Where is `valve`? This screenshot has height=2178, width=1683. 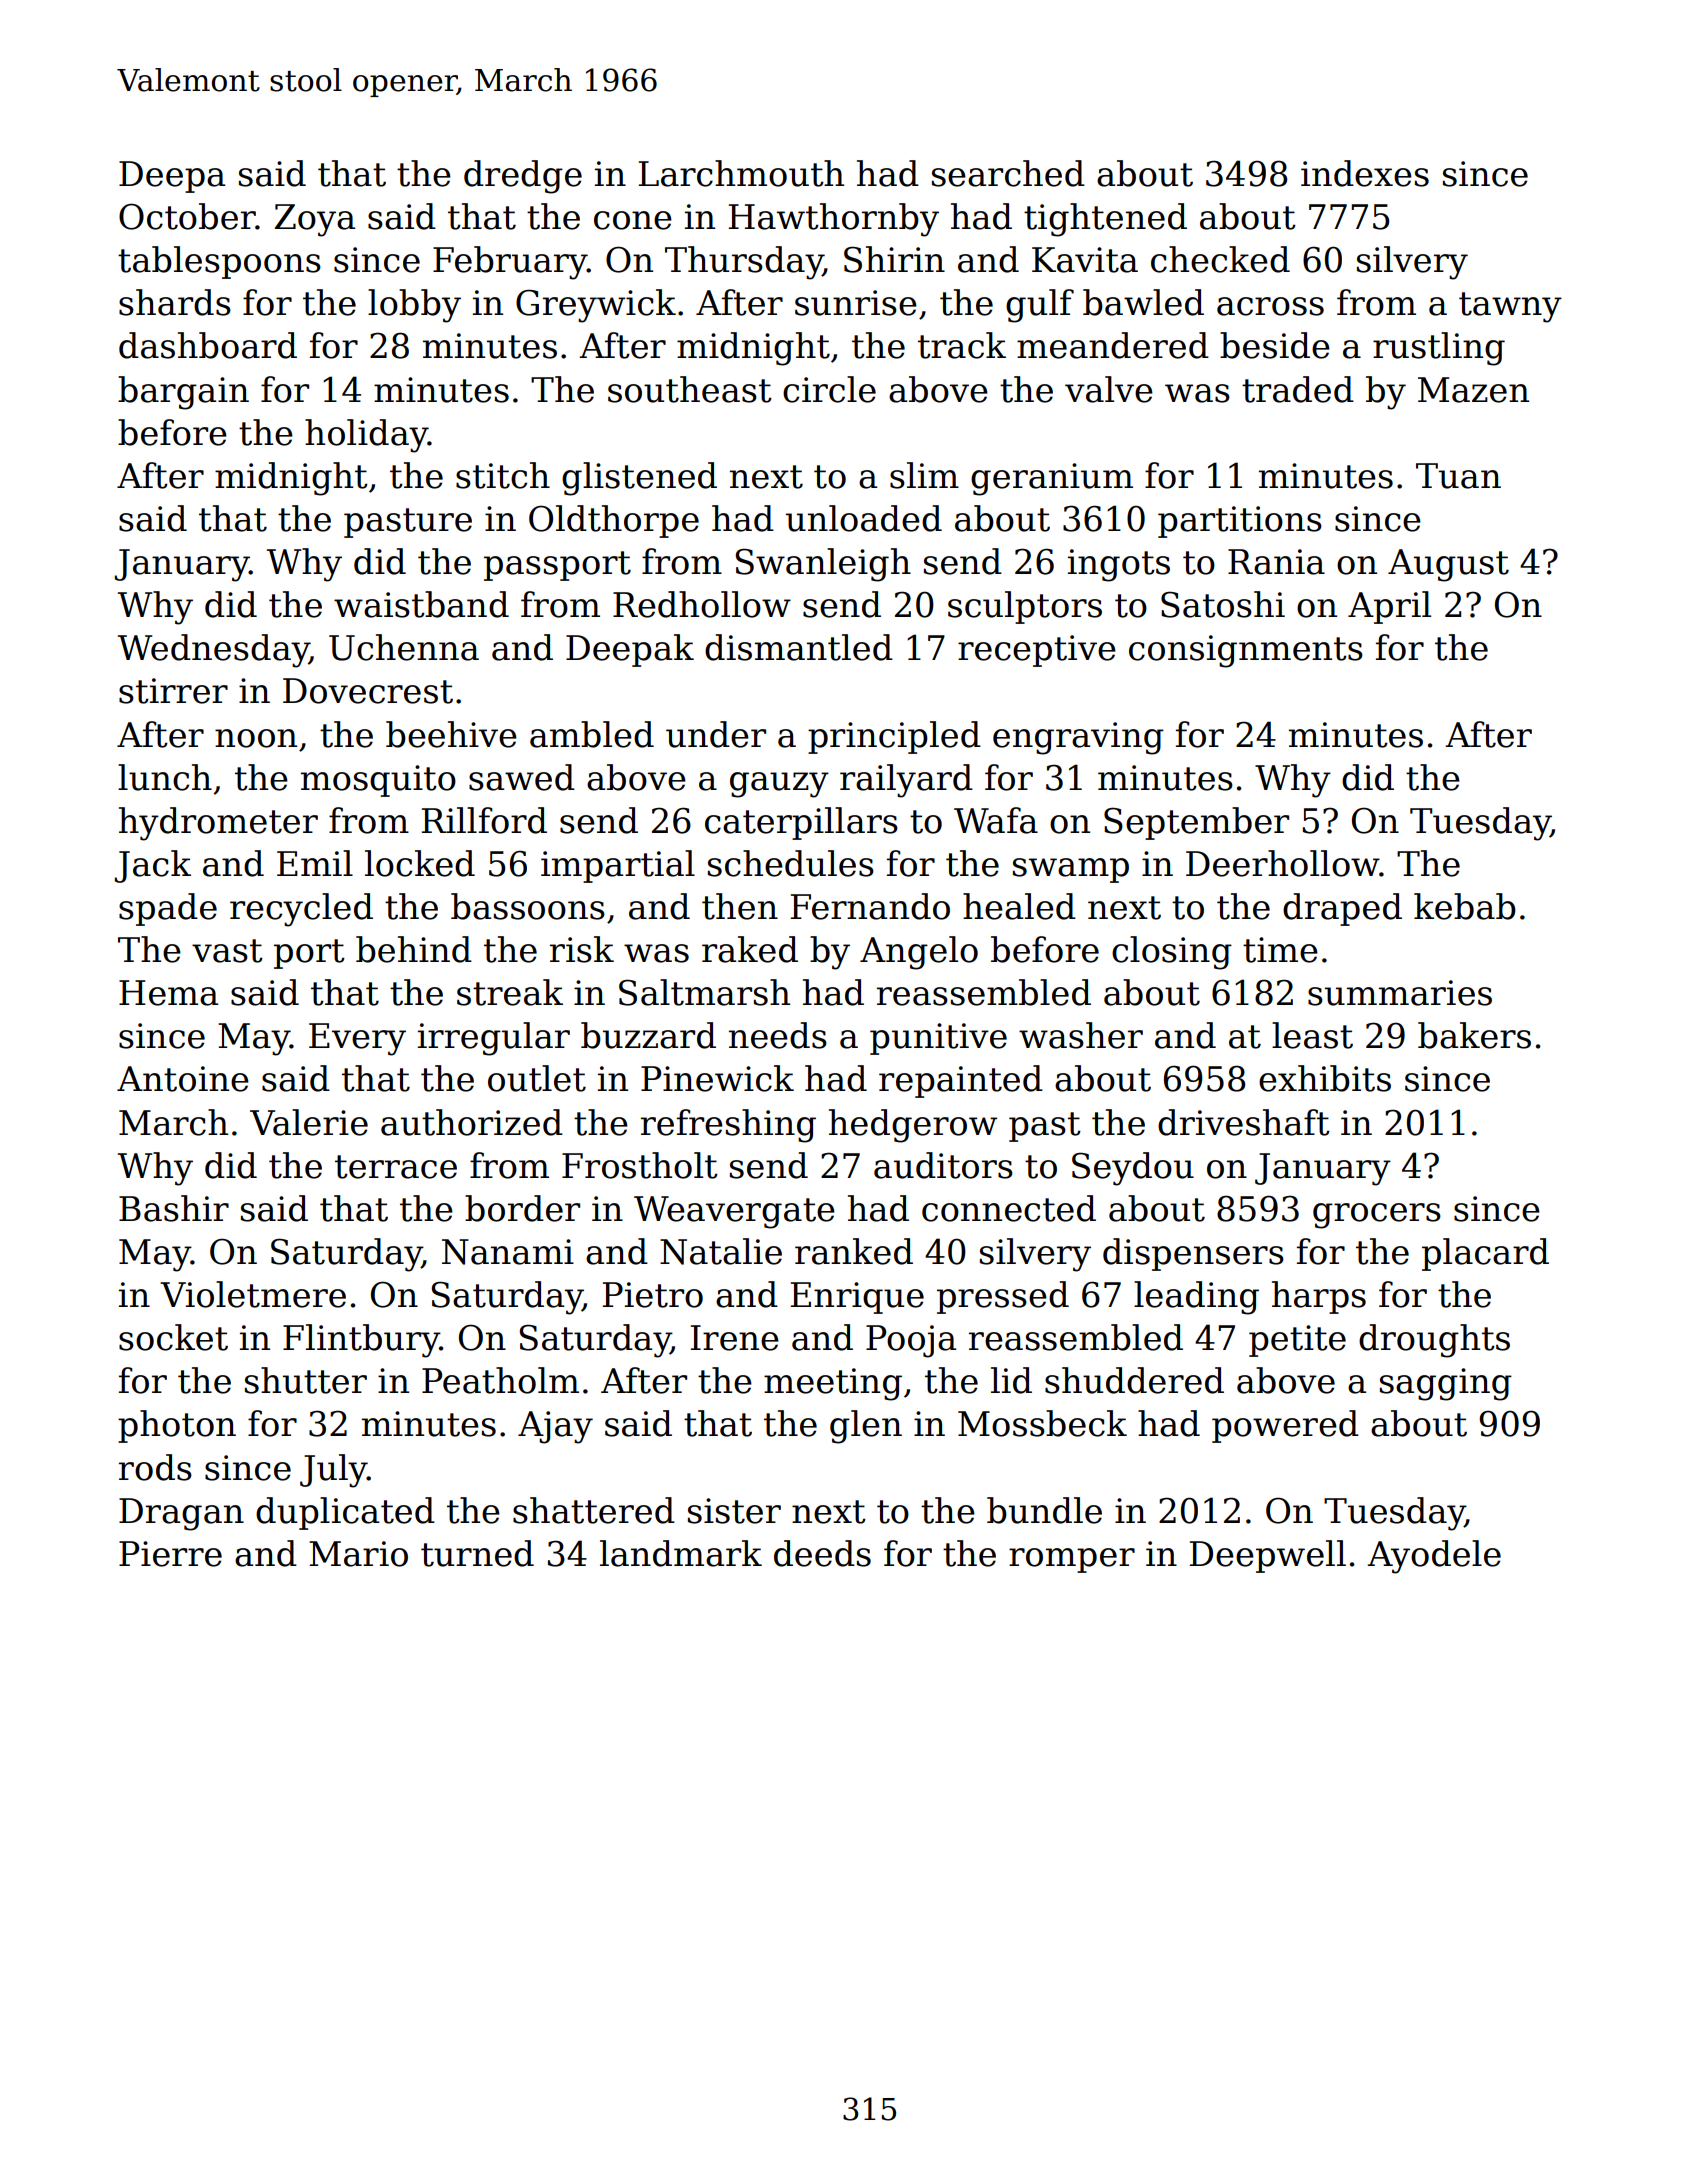
valve is located at coordinates (1109, 389).
